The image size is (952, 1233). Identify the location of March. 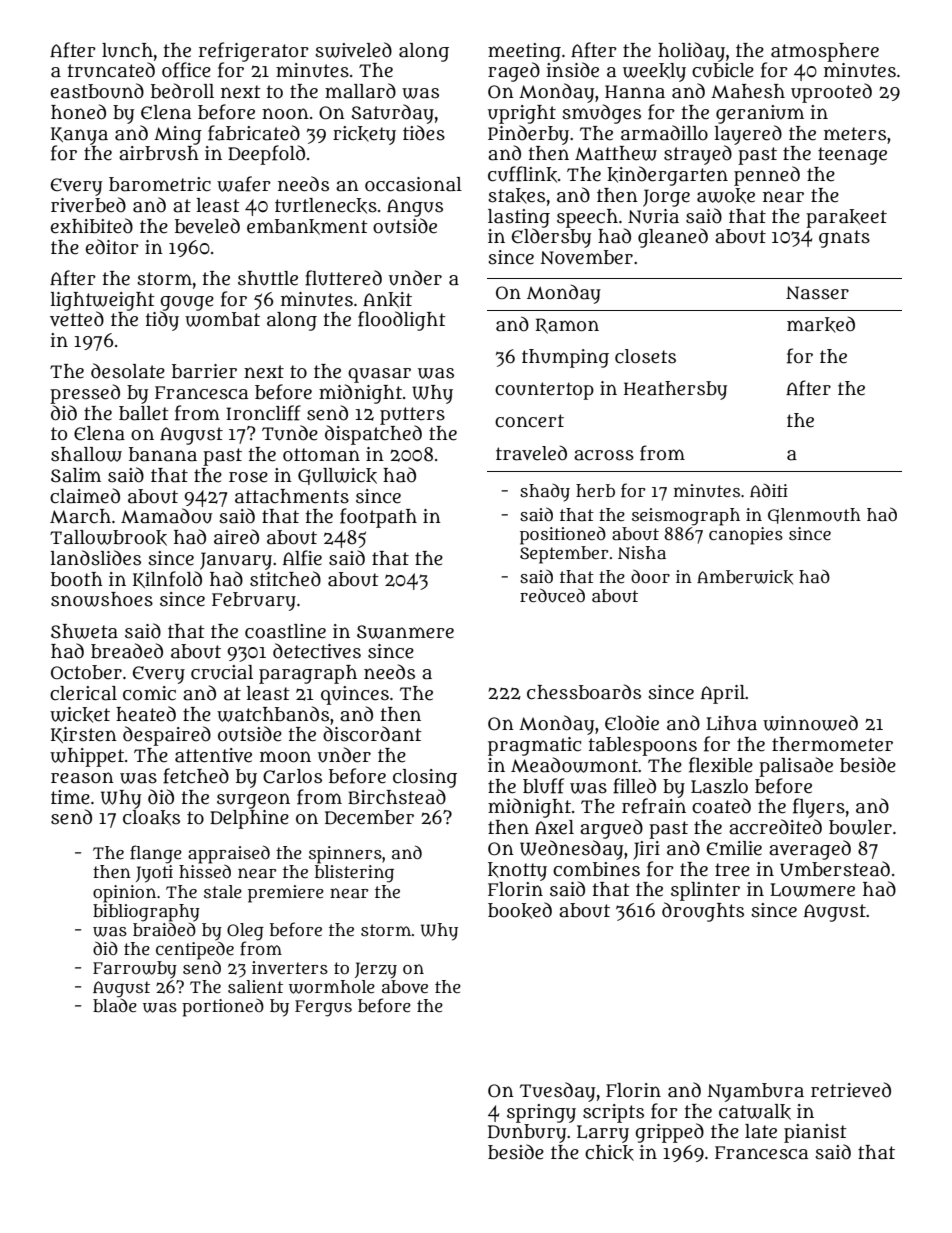
(80, 516).
